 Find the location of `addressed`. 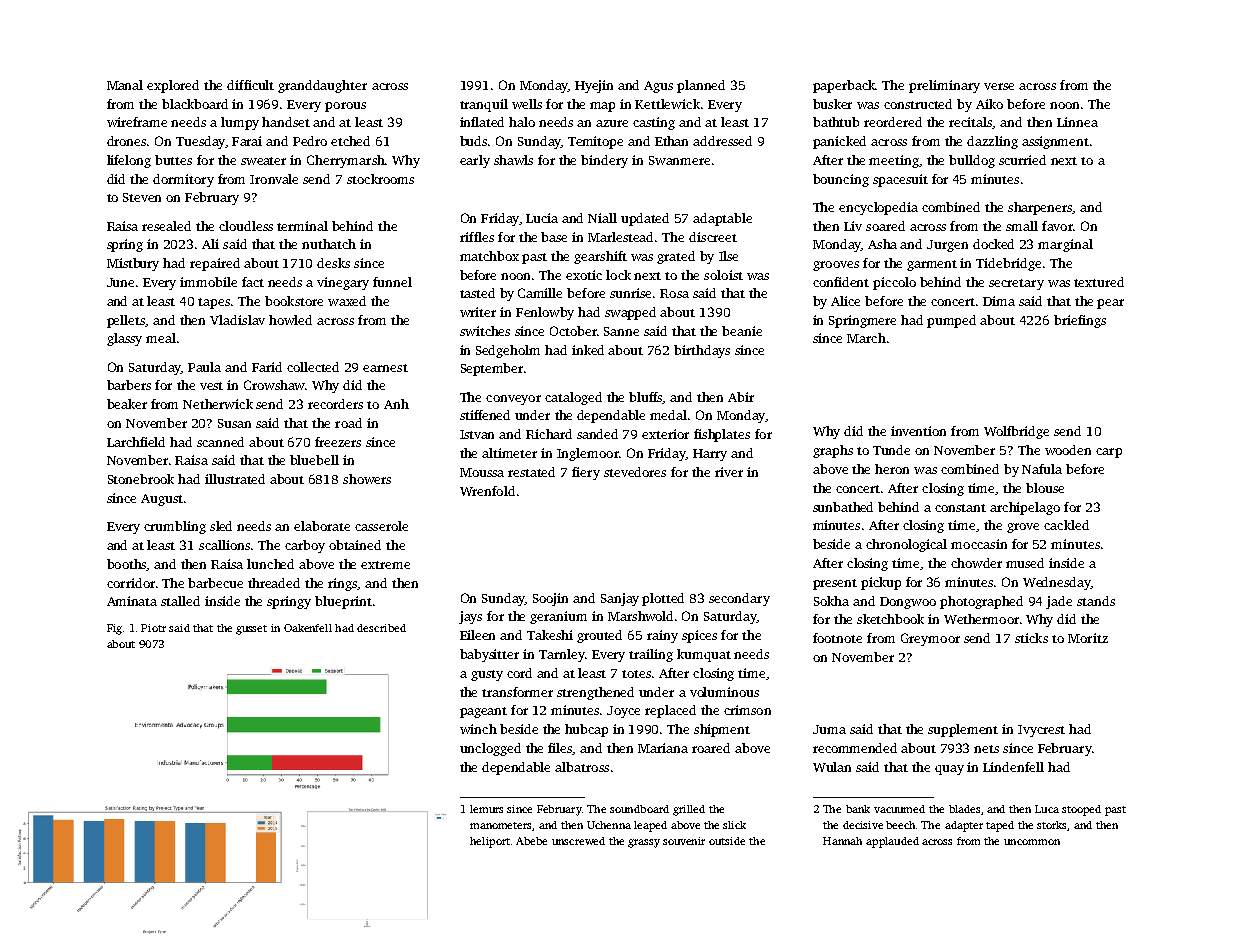

addressed is located at coordinates (722, 141).
